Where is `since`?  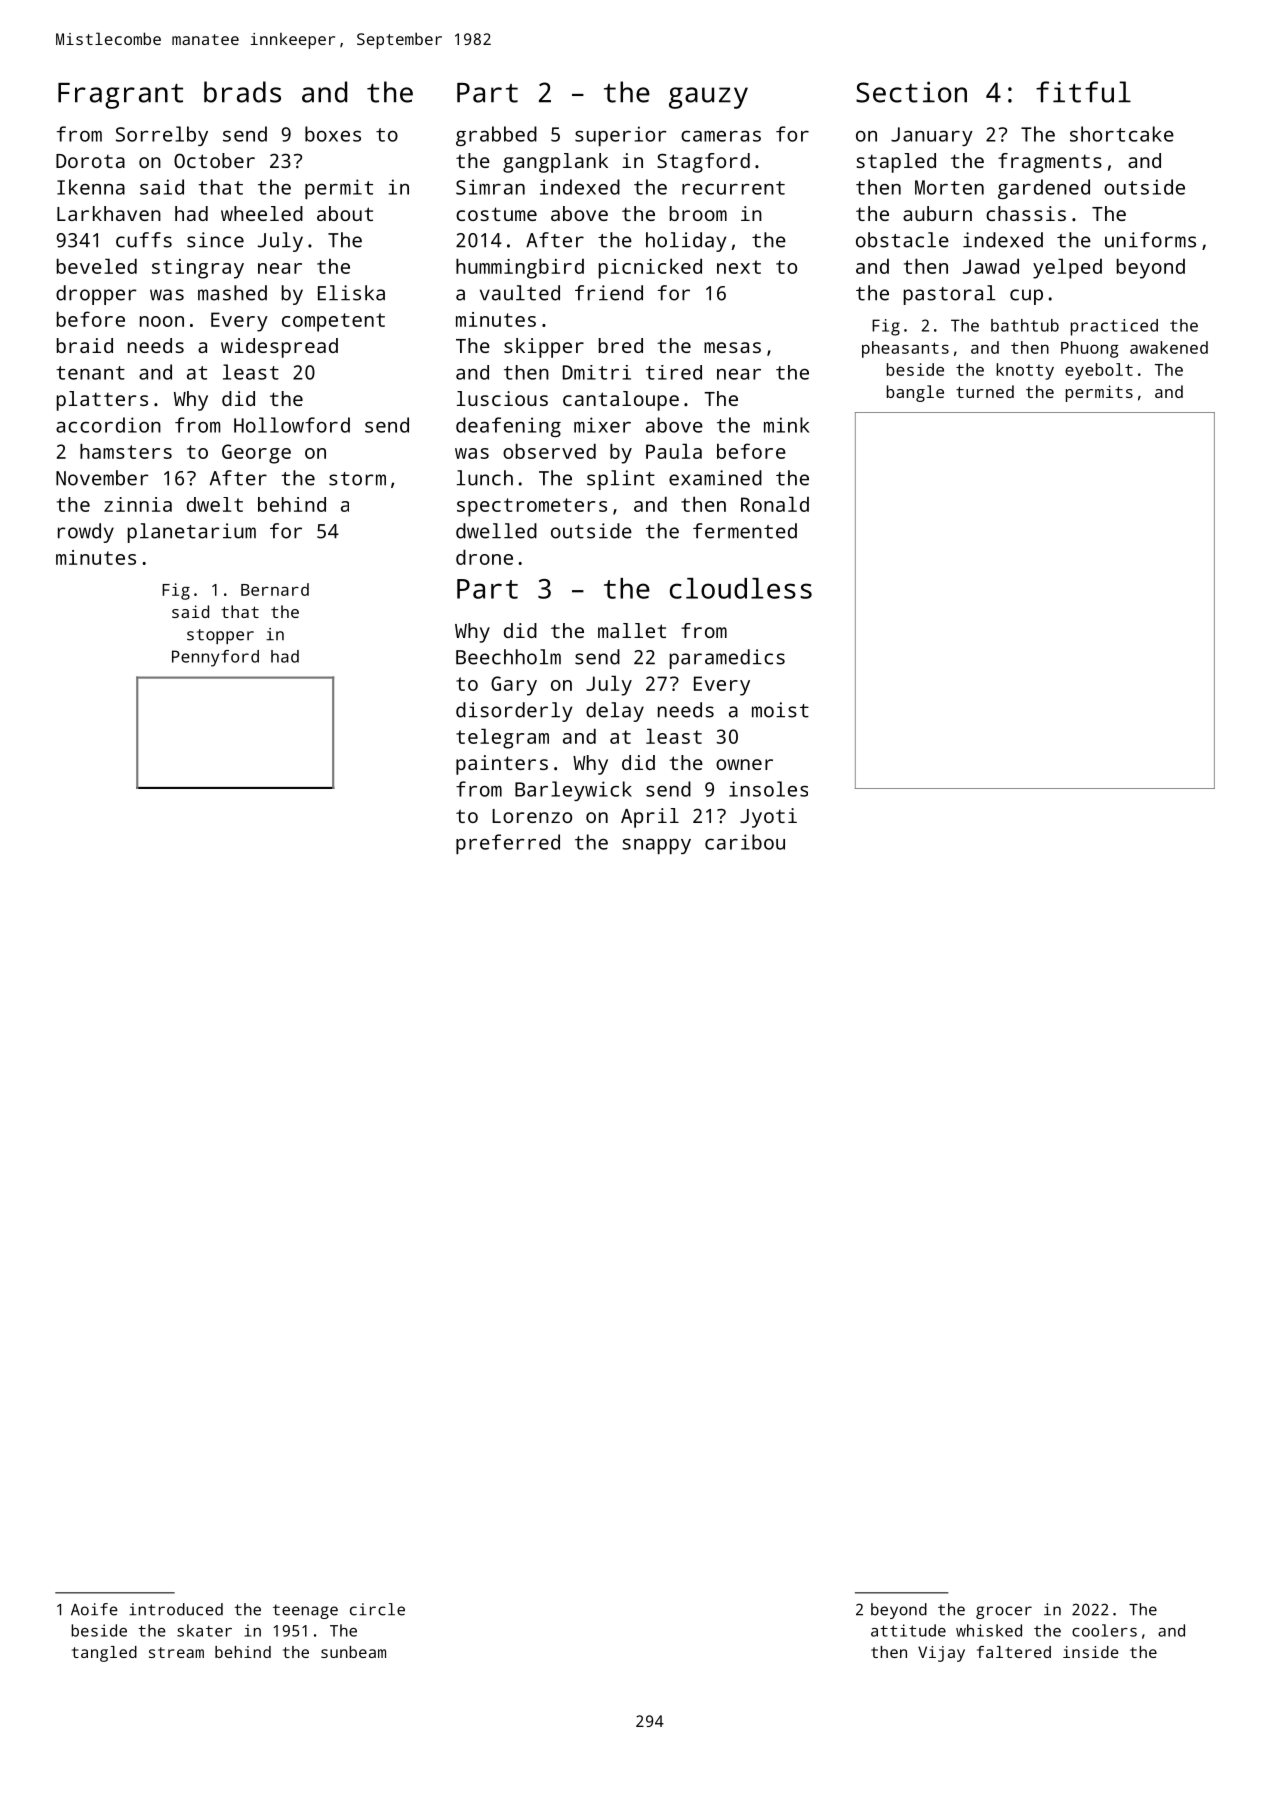 since is located at coordinates (215, 240).
